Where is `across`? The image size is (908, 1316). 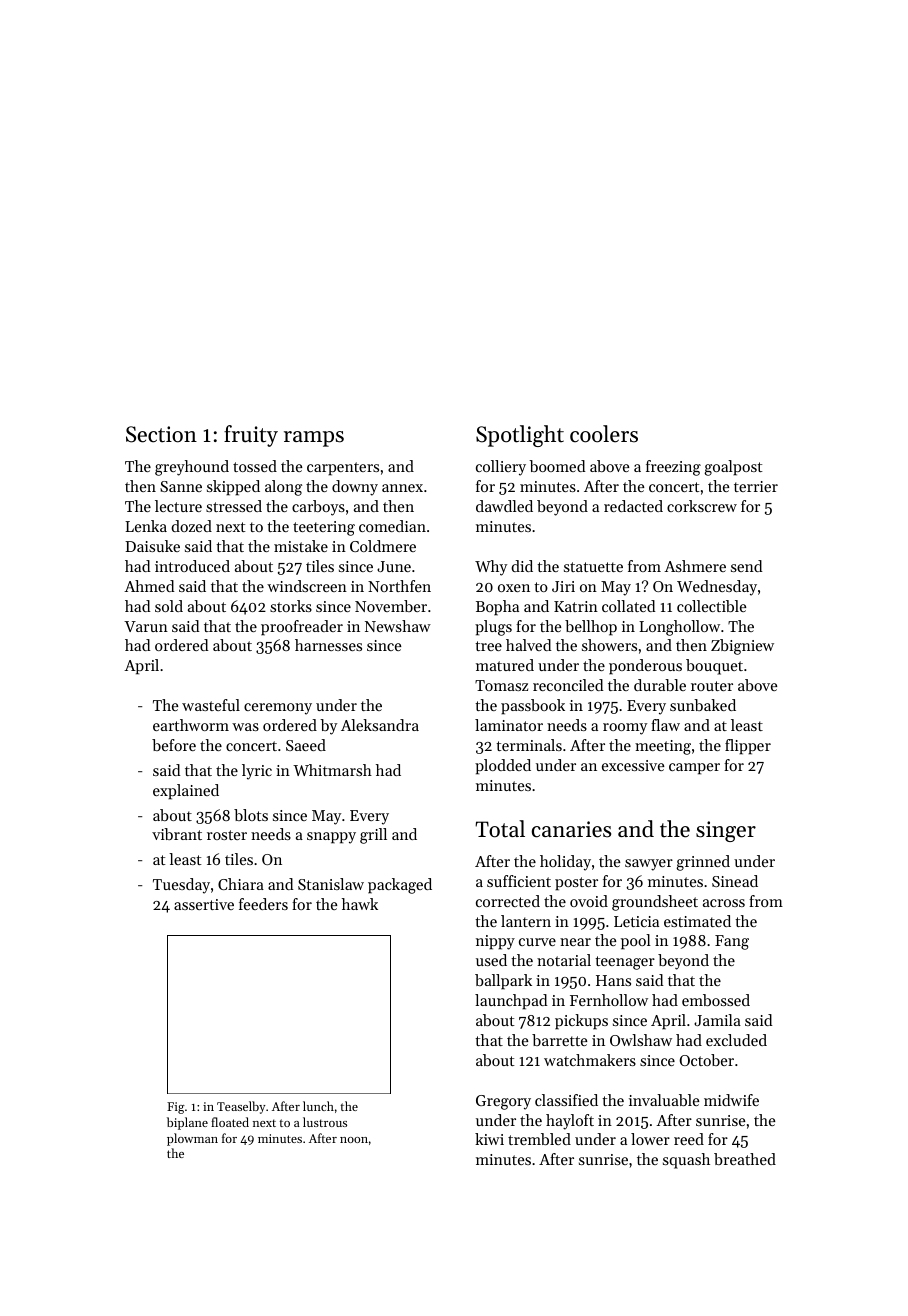 across is located at coordinates (724, 903).
